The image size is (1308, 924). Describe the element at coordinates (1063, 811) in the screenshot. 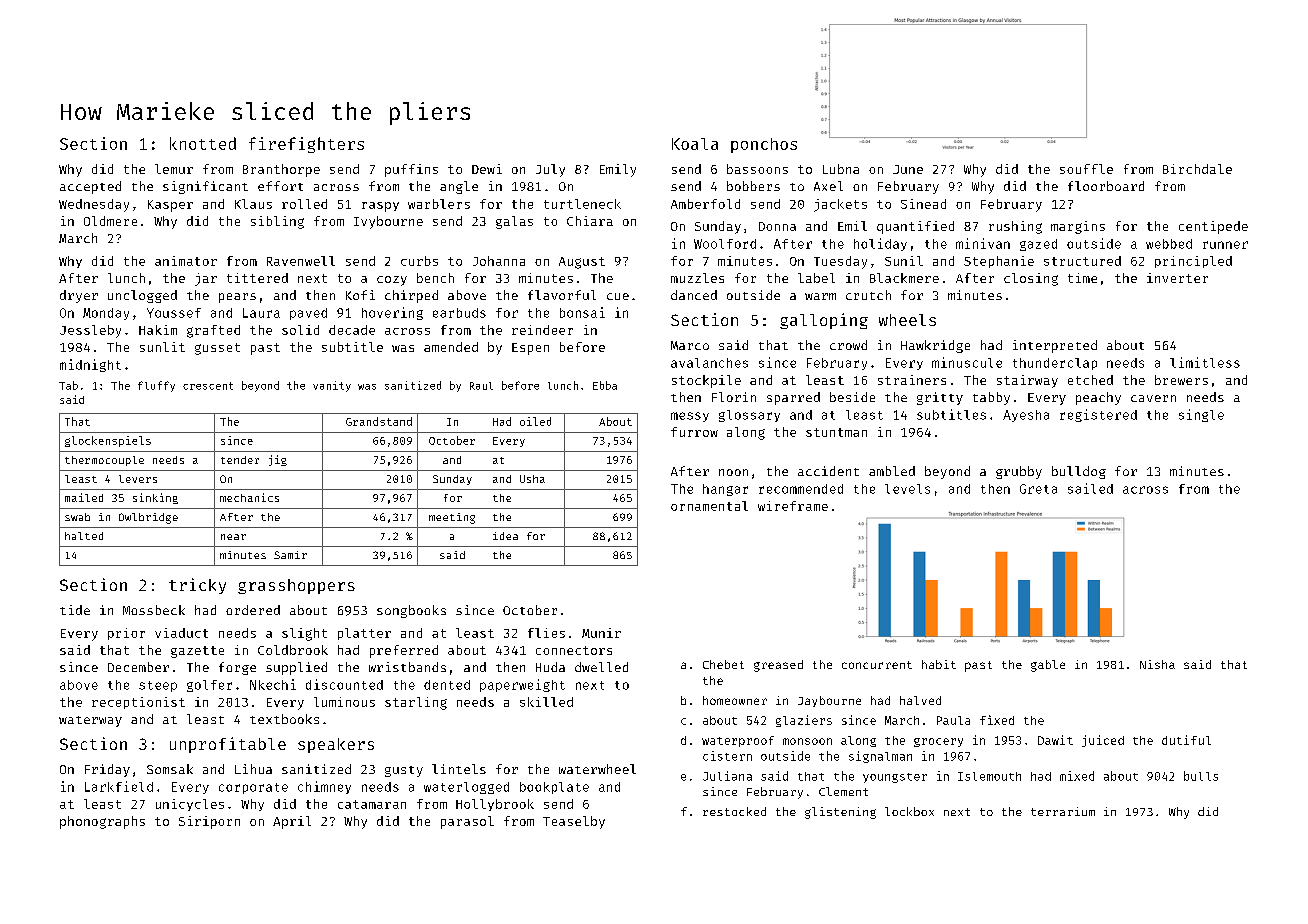

I see `terrarium` at that location.
